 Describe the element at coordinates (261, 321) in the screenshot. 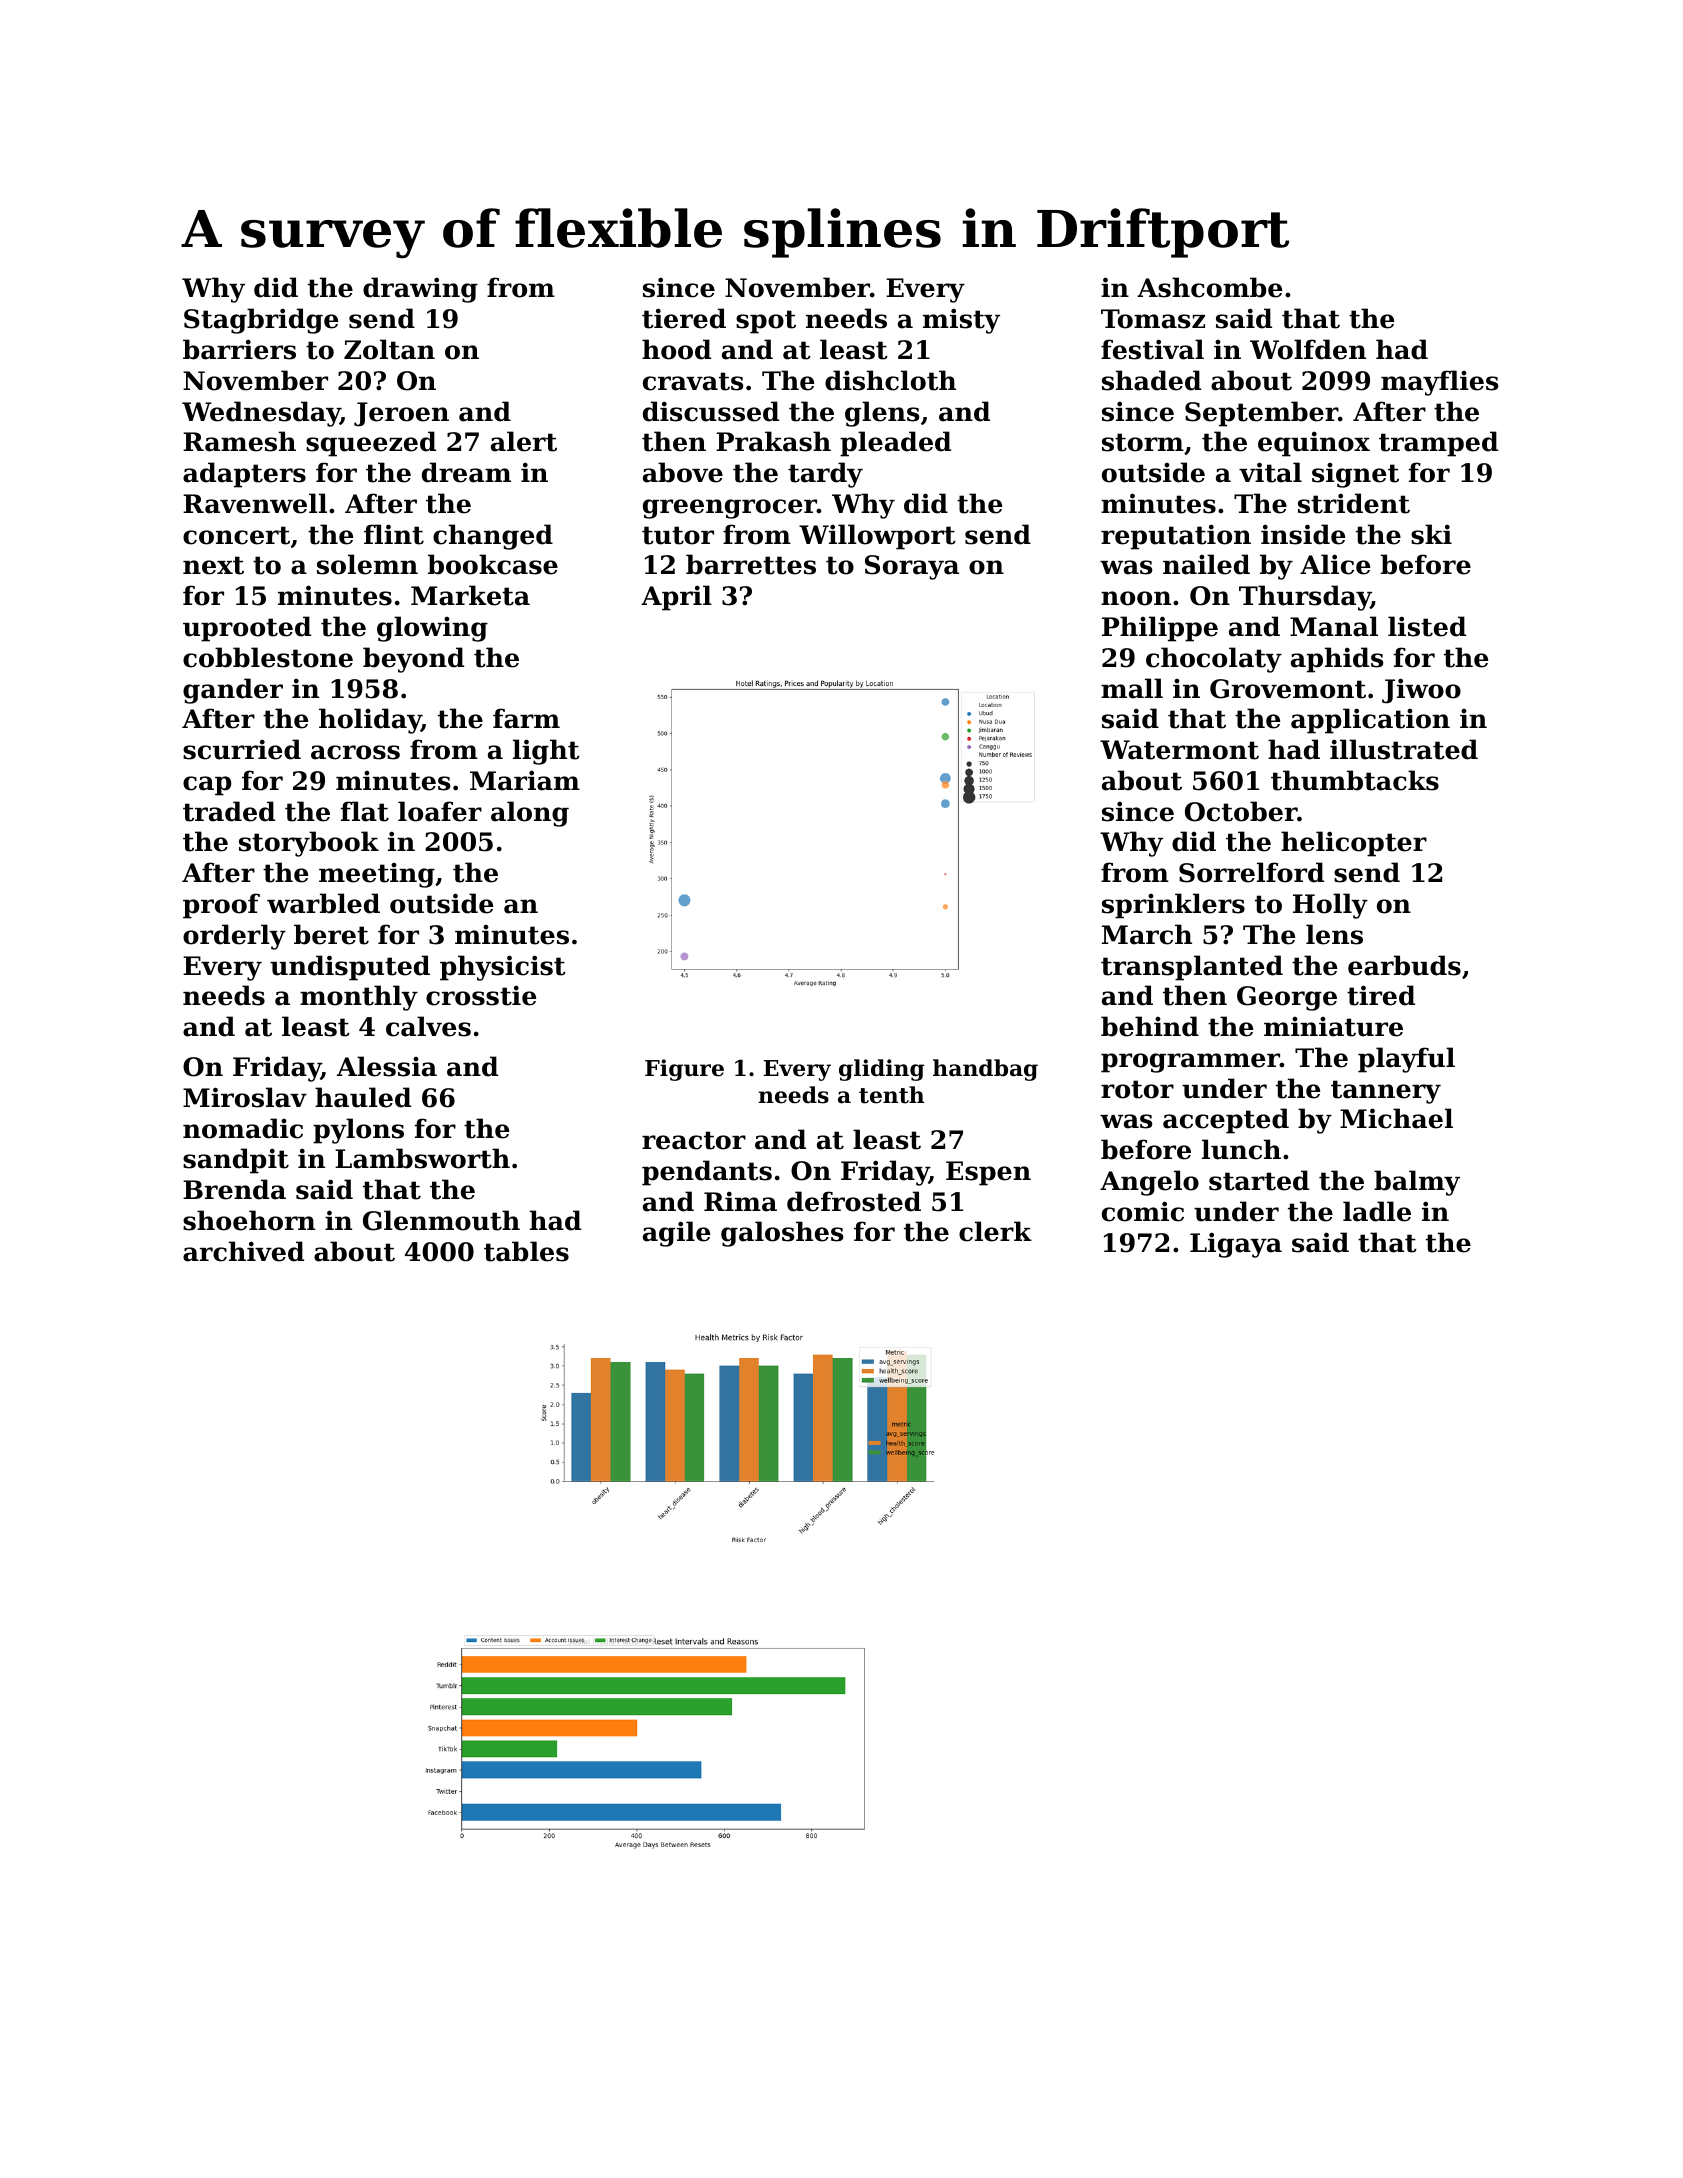

I see `Stagbridge` at that location.
